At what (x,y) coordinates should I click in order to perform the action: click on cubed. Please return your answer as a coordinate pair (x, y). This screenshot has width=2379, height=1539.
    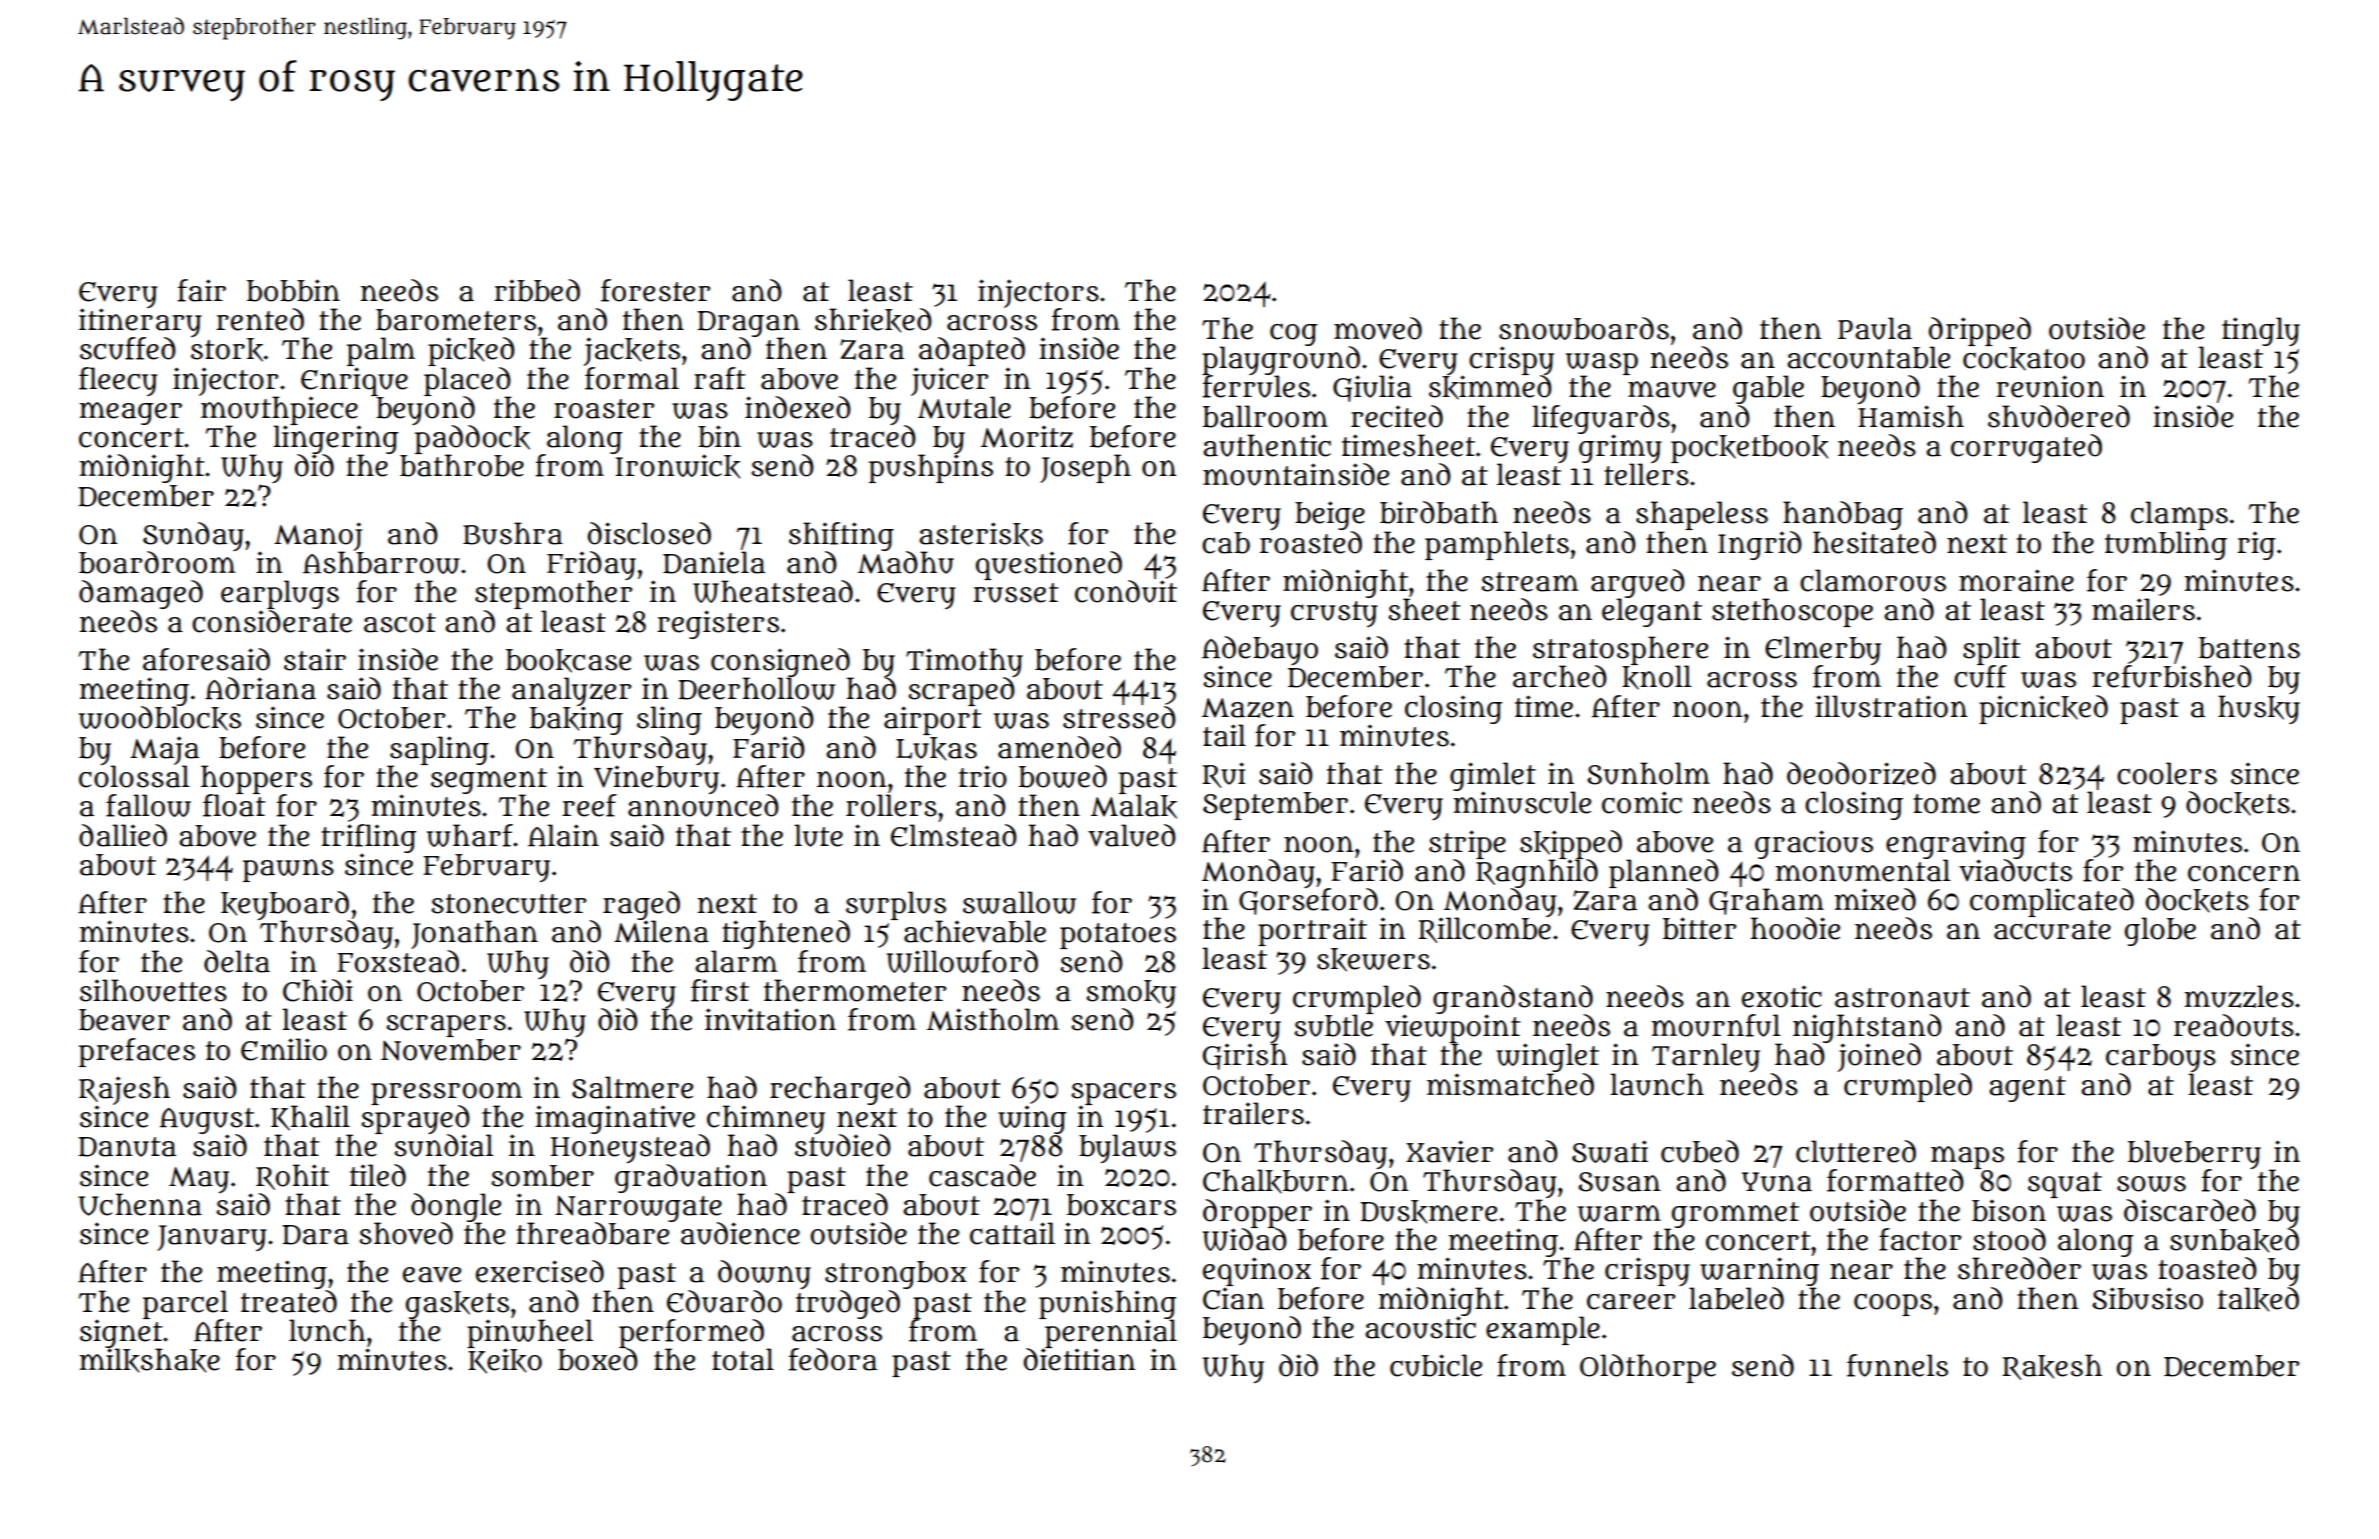
    Looking at the image, I should click on (1700, 1151).
